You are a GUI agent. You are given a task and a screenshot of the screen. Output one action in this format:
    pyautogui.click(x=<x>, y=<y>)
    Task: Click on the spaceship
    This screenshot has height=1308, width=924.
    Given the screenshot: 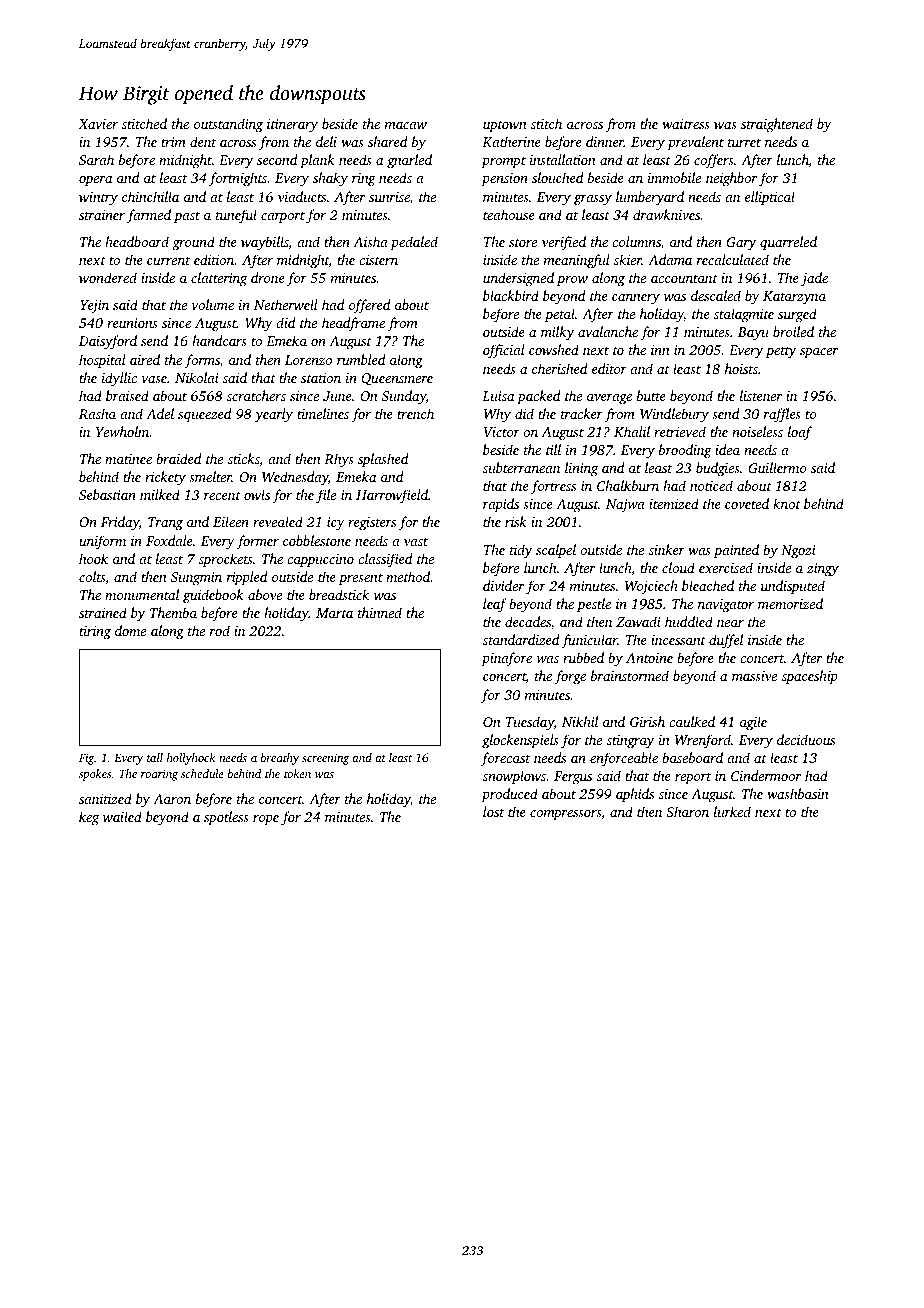 What is the action you would take?
    pyautogui.click(x=810, y=677)
